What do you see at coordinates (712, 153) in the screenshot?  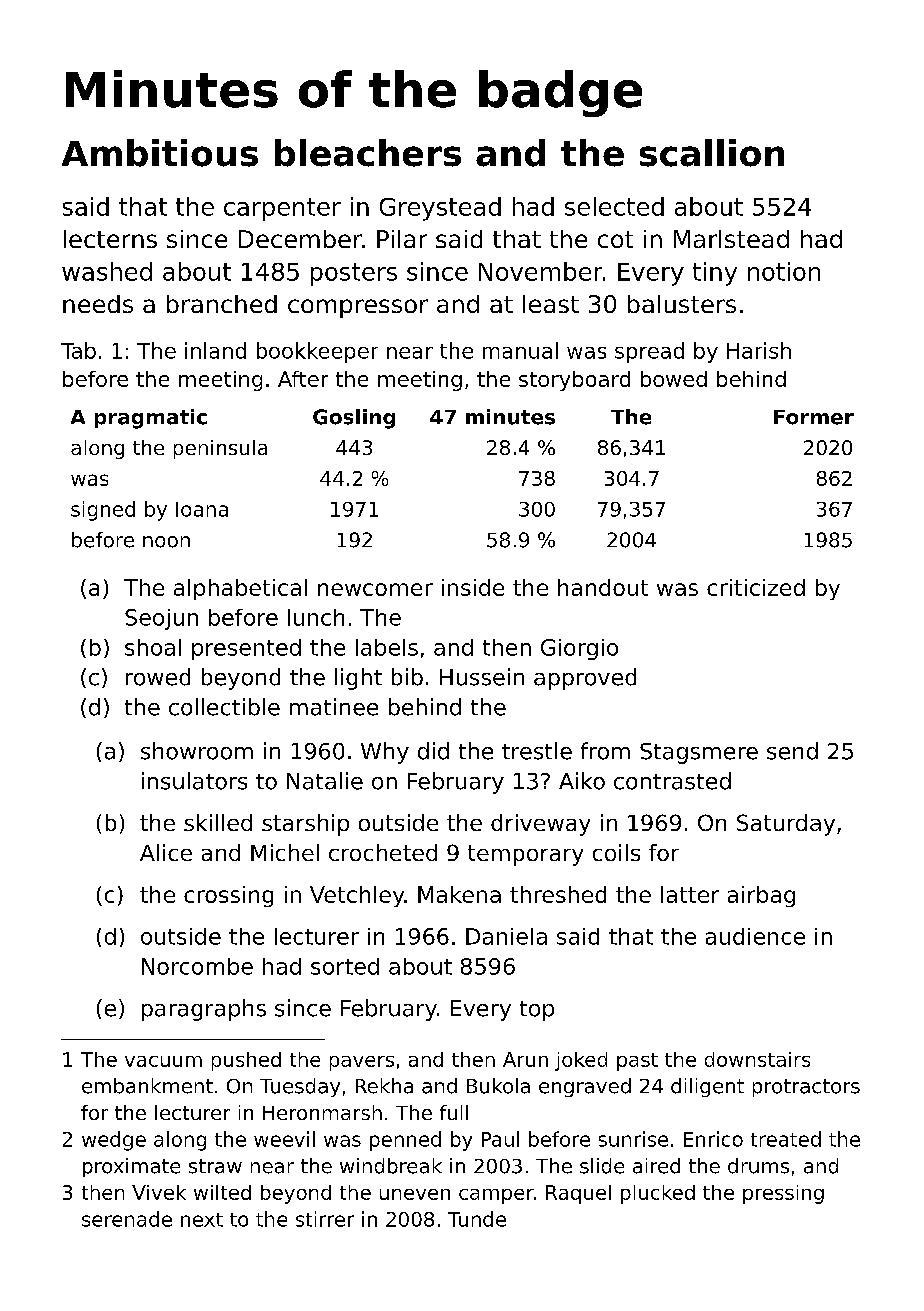 I see `scallion` at bounding box center [712, 153].
